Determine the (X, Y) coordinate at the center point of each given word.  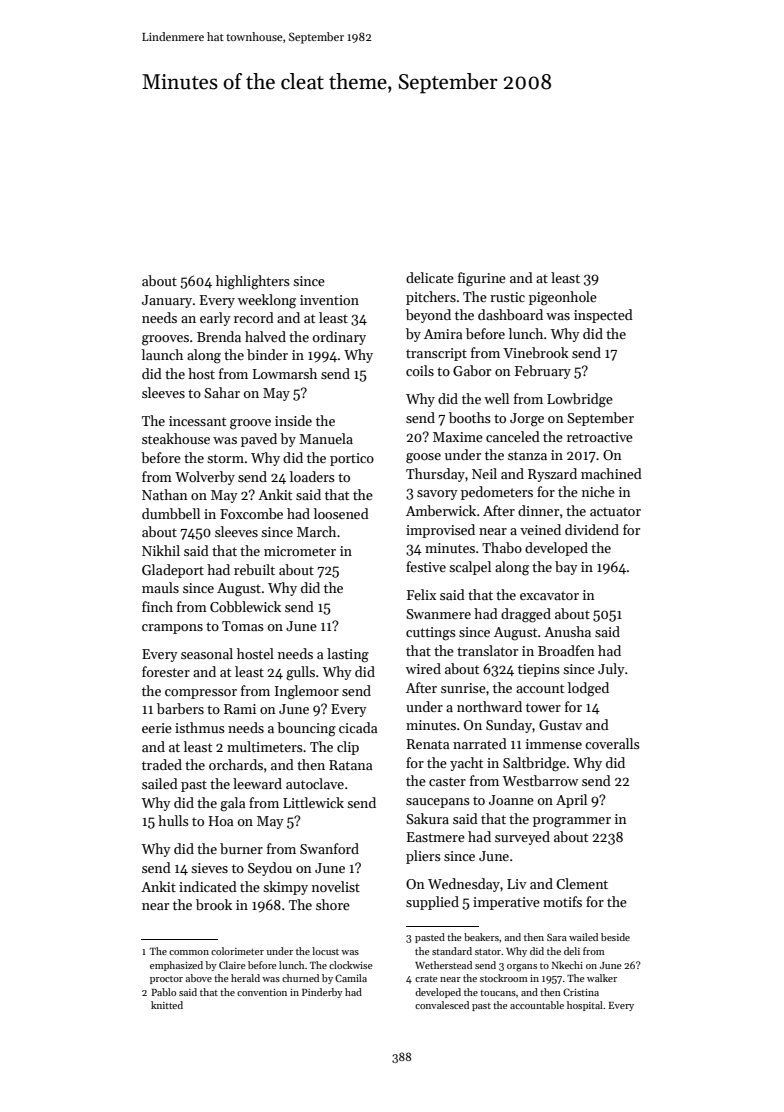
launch (162, 354)
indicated (208, 886)
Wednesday (464, 885)
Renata (428, 744)
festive (426, 566)
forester (166, 671)
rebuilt (254, 569)
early (215, 319)
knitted (167, 1005)
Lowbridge (580, 400)
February (543, 372)
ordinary (339, 338)
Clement (582, 883)
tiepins (539, 670)
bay (566, 568)
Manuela (326, 438)
